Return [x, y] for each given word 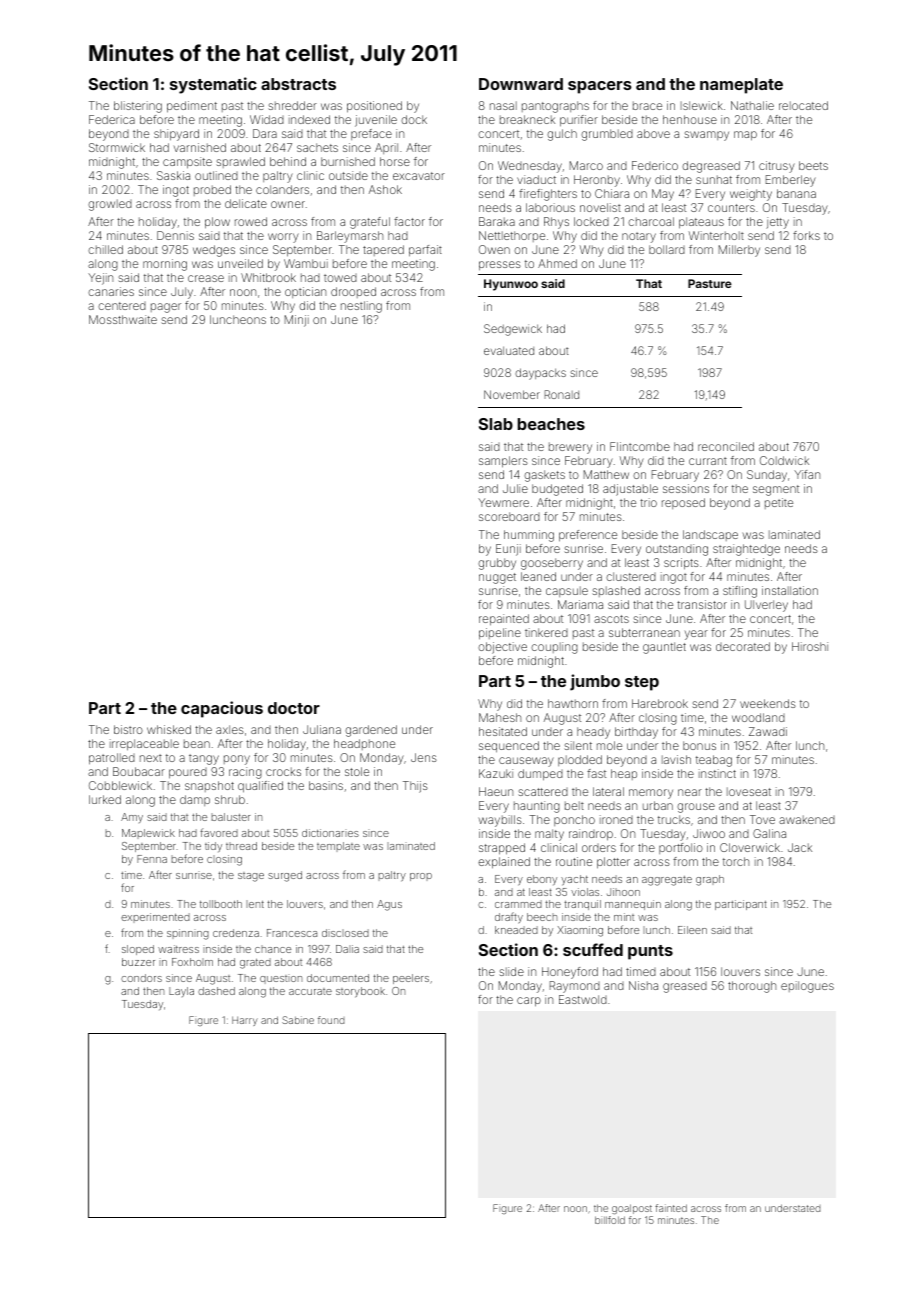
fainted [671, 1208]
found [331, 1020]
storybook [360, 992]
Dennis [175, 235]
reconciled [726, 446]
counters [731, 208]
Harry [245, 1021]
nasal [503, 105]
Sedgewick [513, 330]
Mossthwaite [123, 319]
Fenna [152, 859]
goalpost [632, 1209]
